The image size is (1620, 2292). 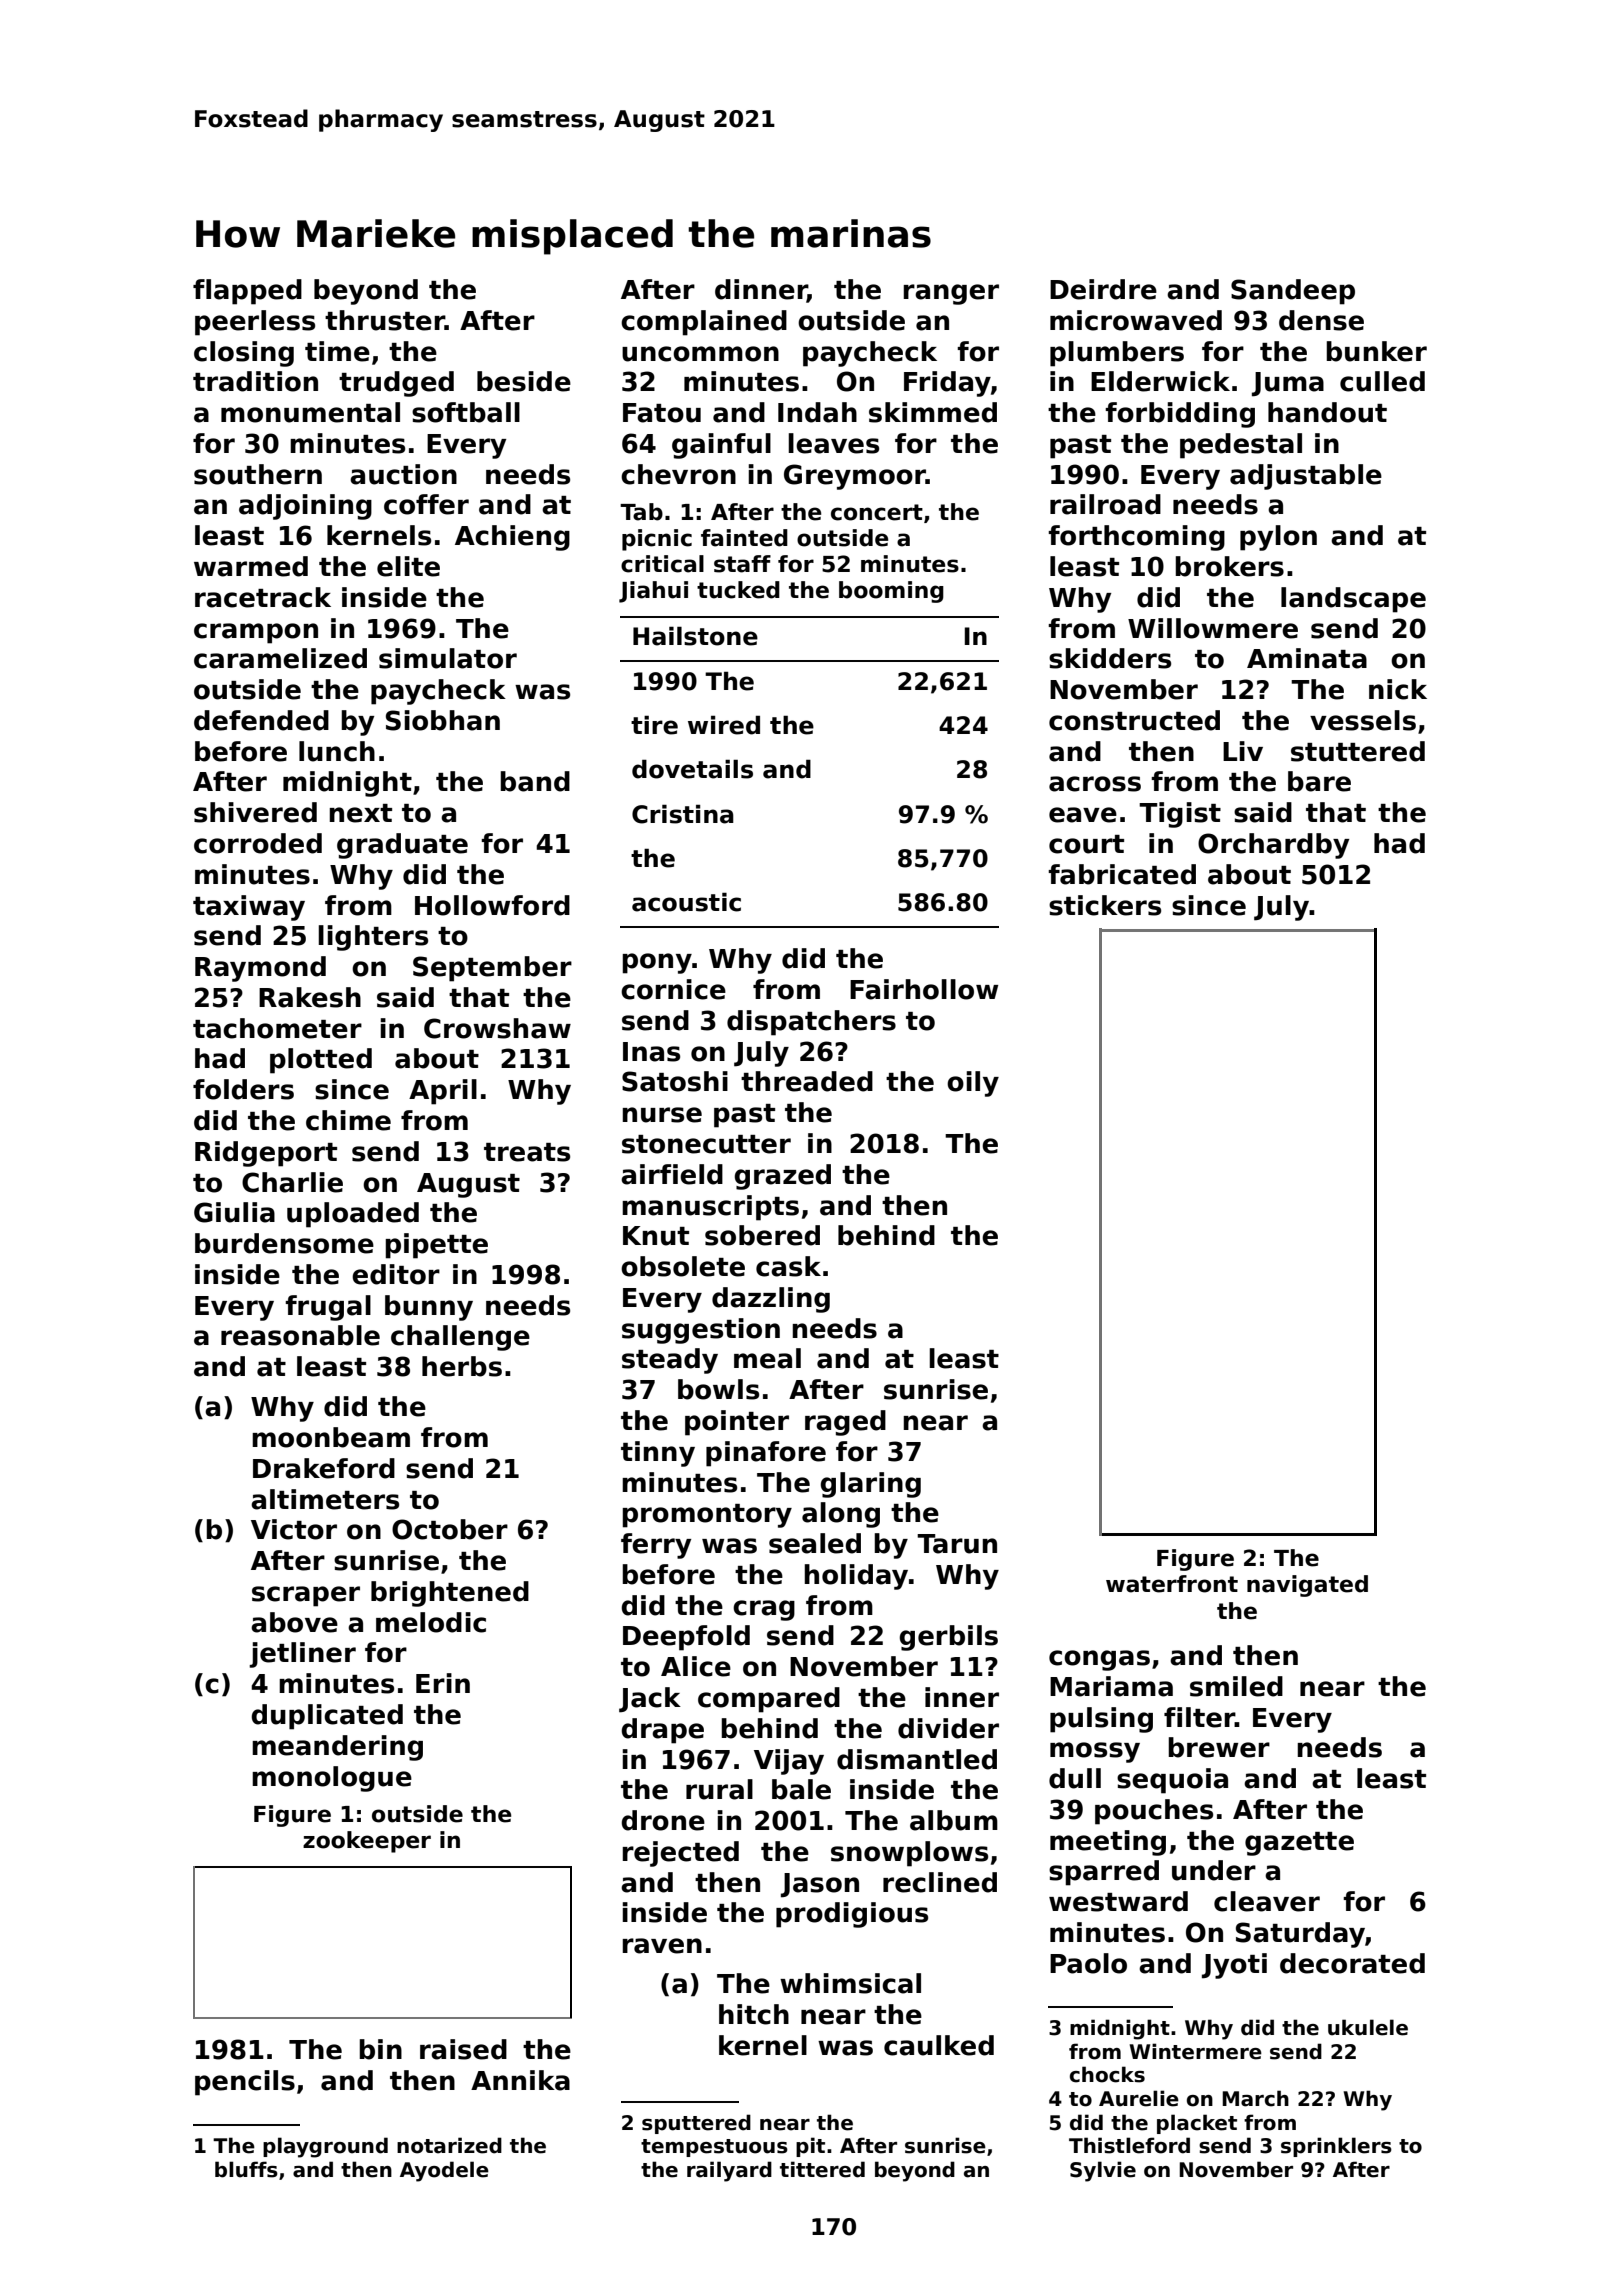 I want to click on oily, so click(x=973, y=1084).
